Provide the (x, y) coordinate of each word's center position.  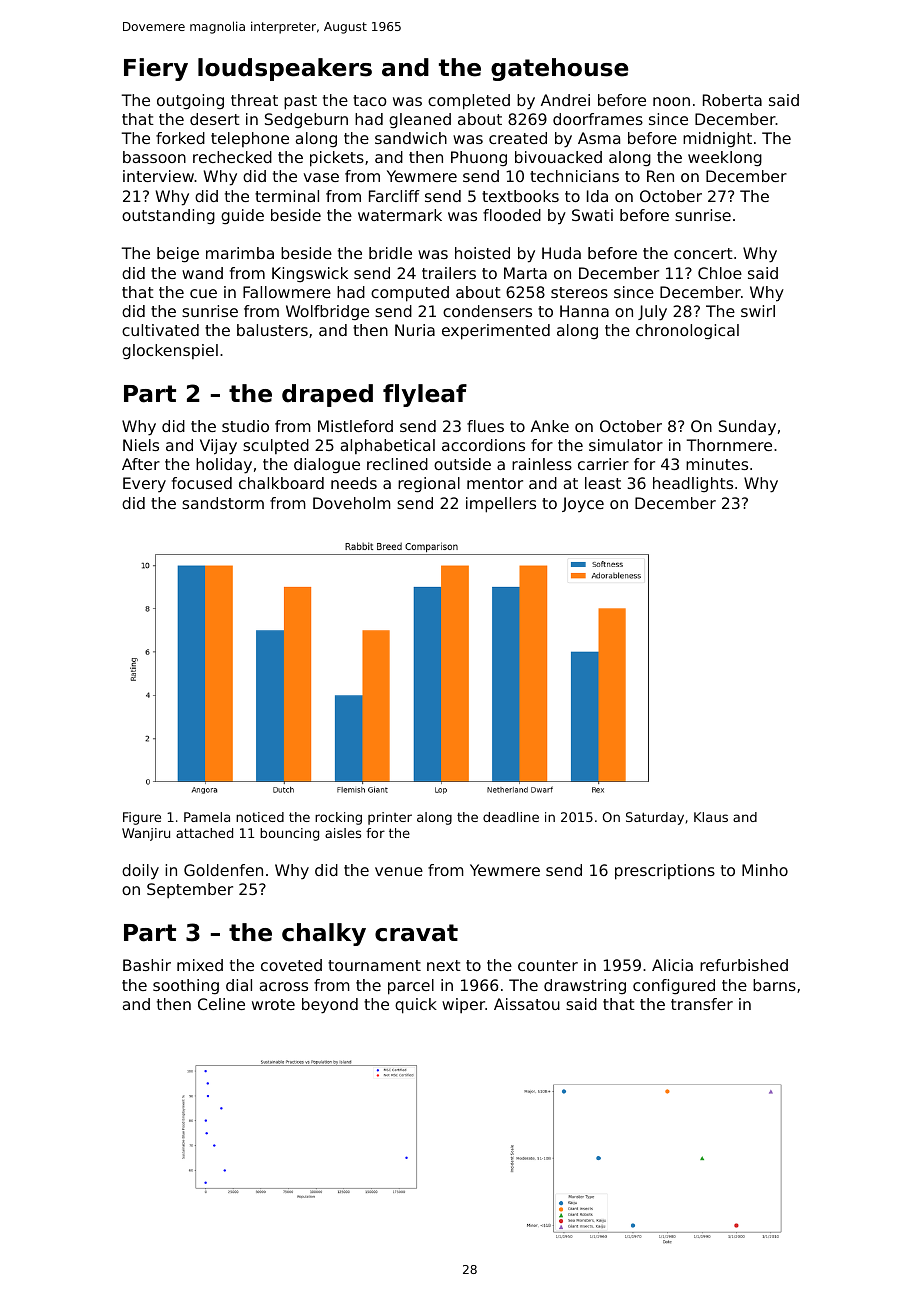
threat (254, 100)
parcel (411, 987)
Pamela (207, 817)
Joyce (583, 505)
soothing (186, 987)
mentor (495, 483)
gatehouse (560, 69)
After (141, 464)
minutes (717, 464)
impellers (501, 505)
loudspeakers (285, 69)
